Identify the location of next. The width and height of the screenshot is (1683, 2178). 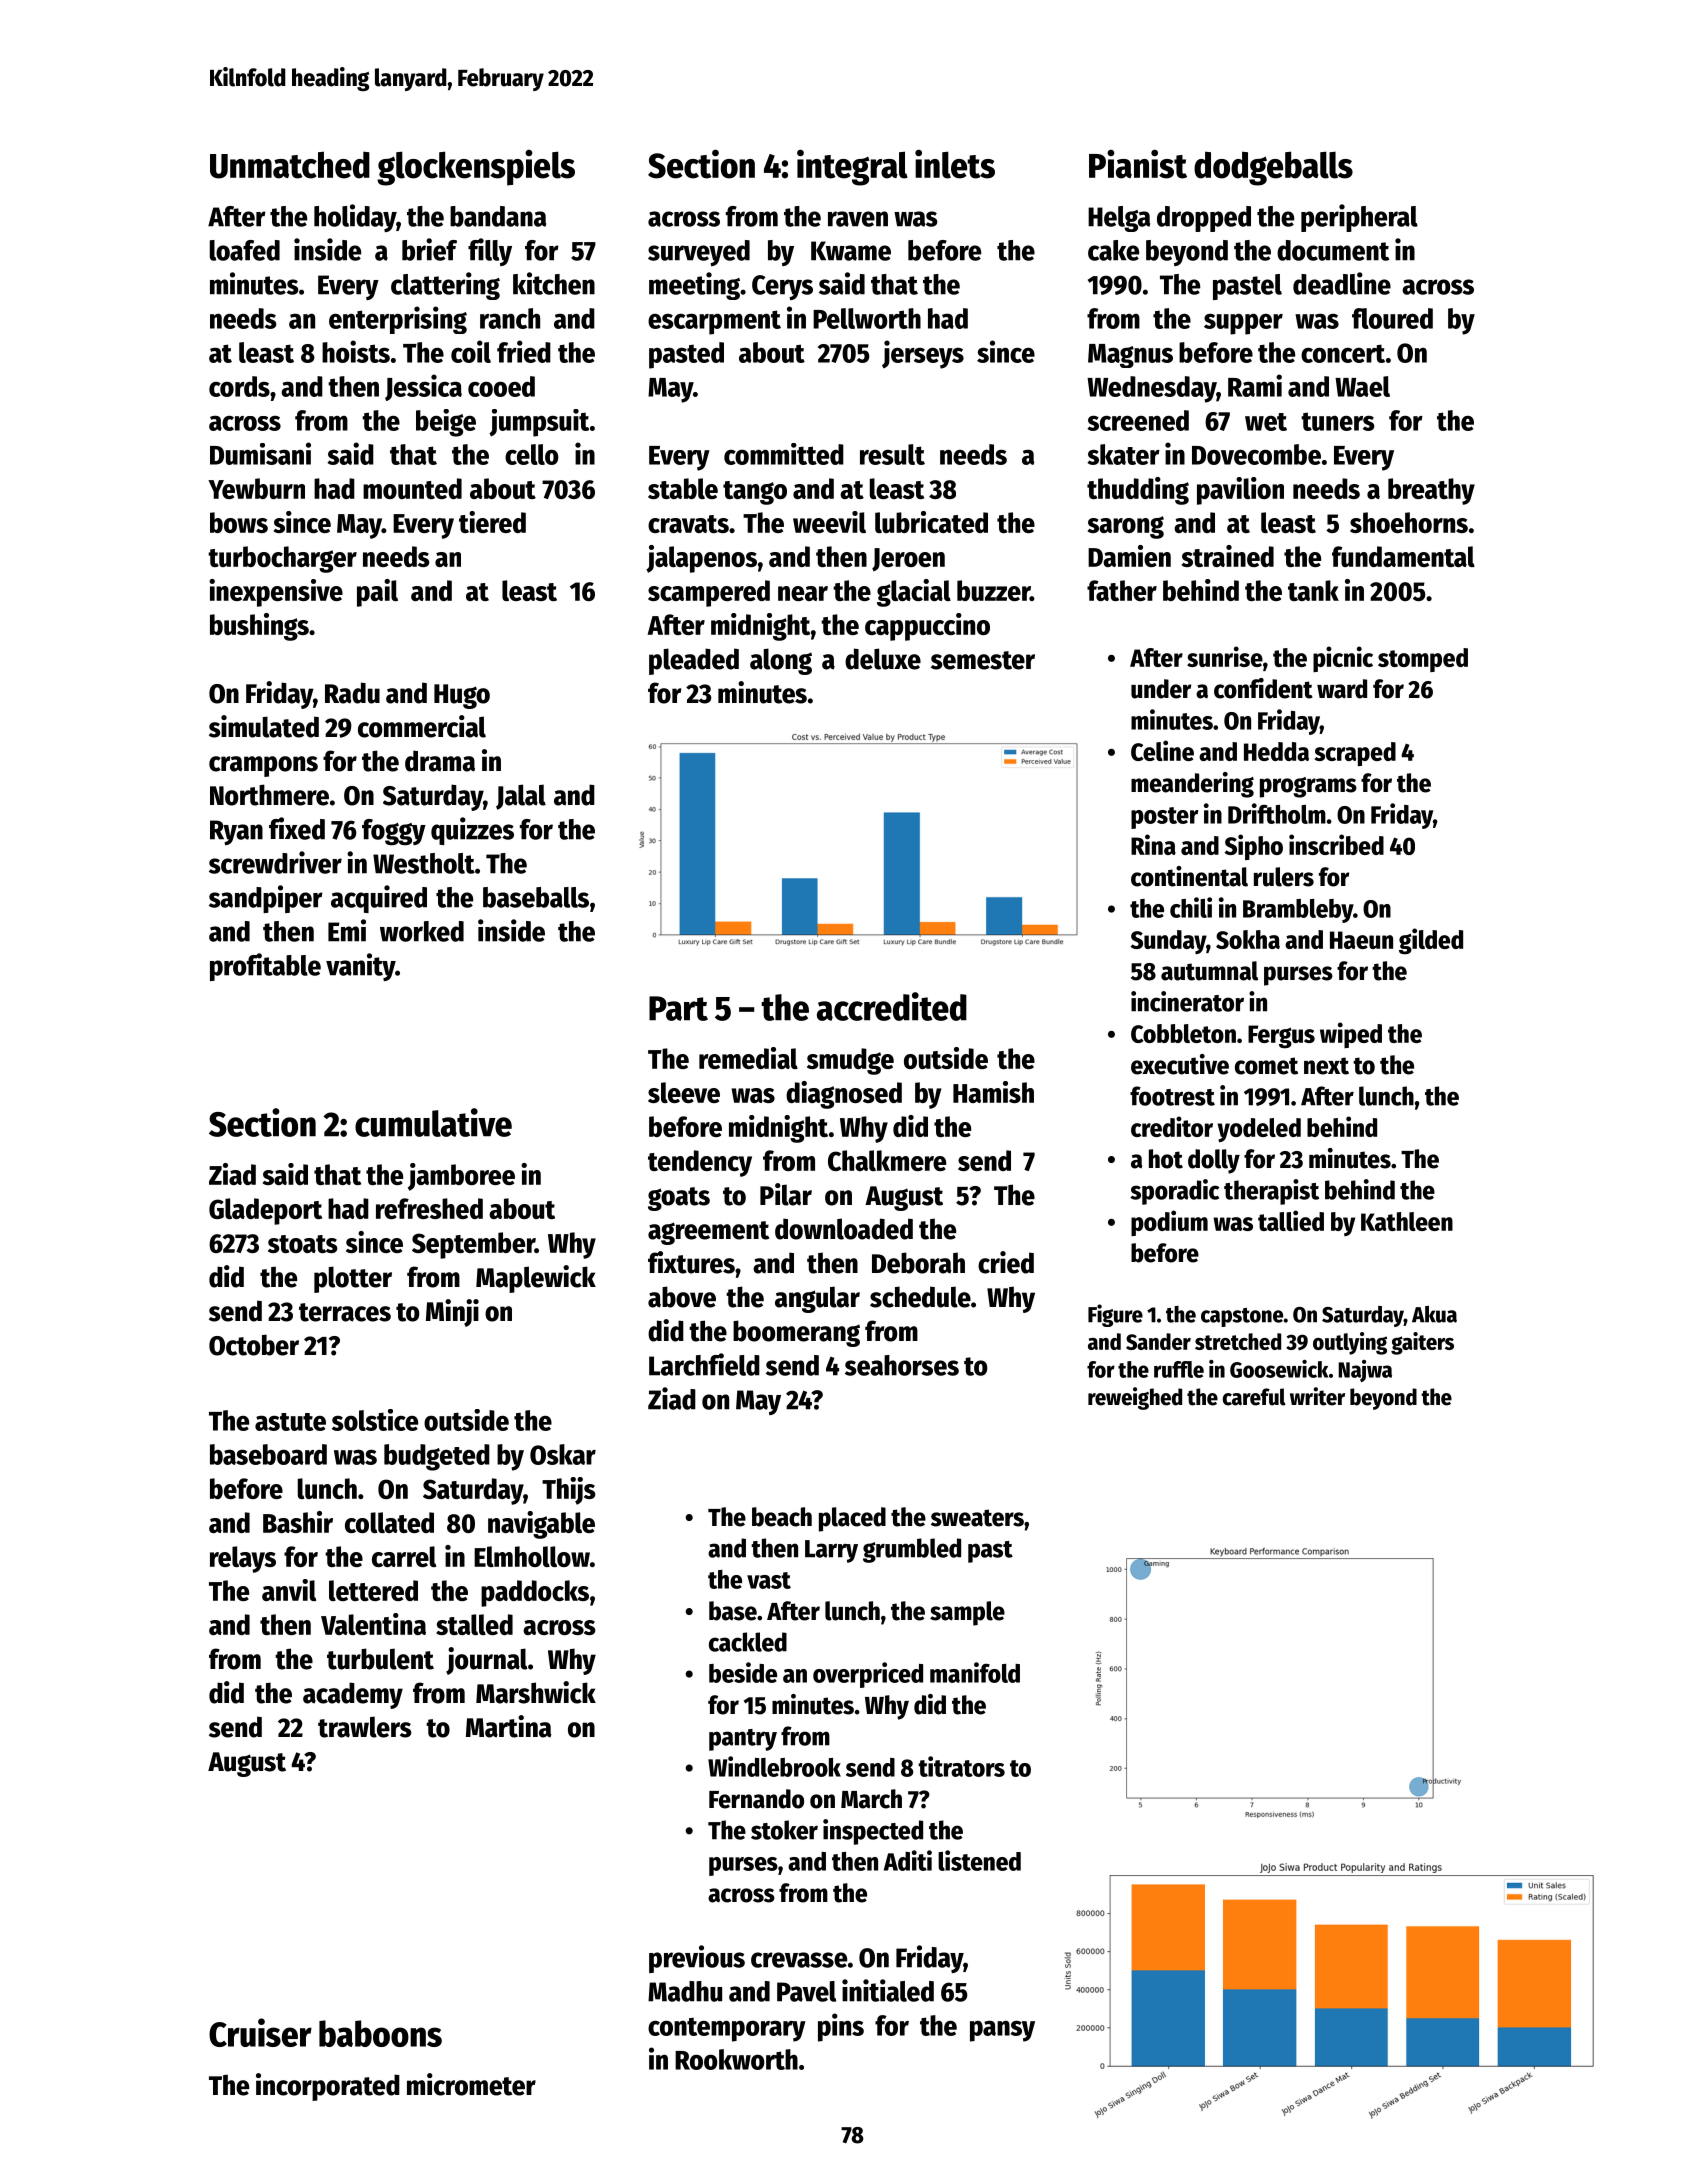
(1326, 1066).
